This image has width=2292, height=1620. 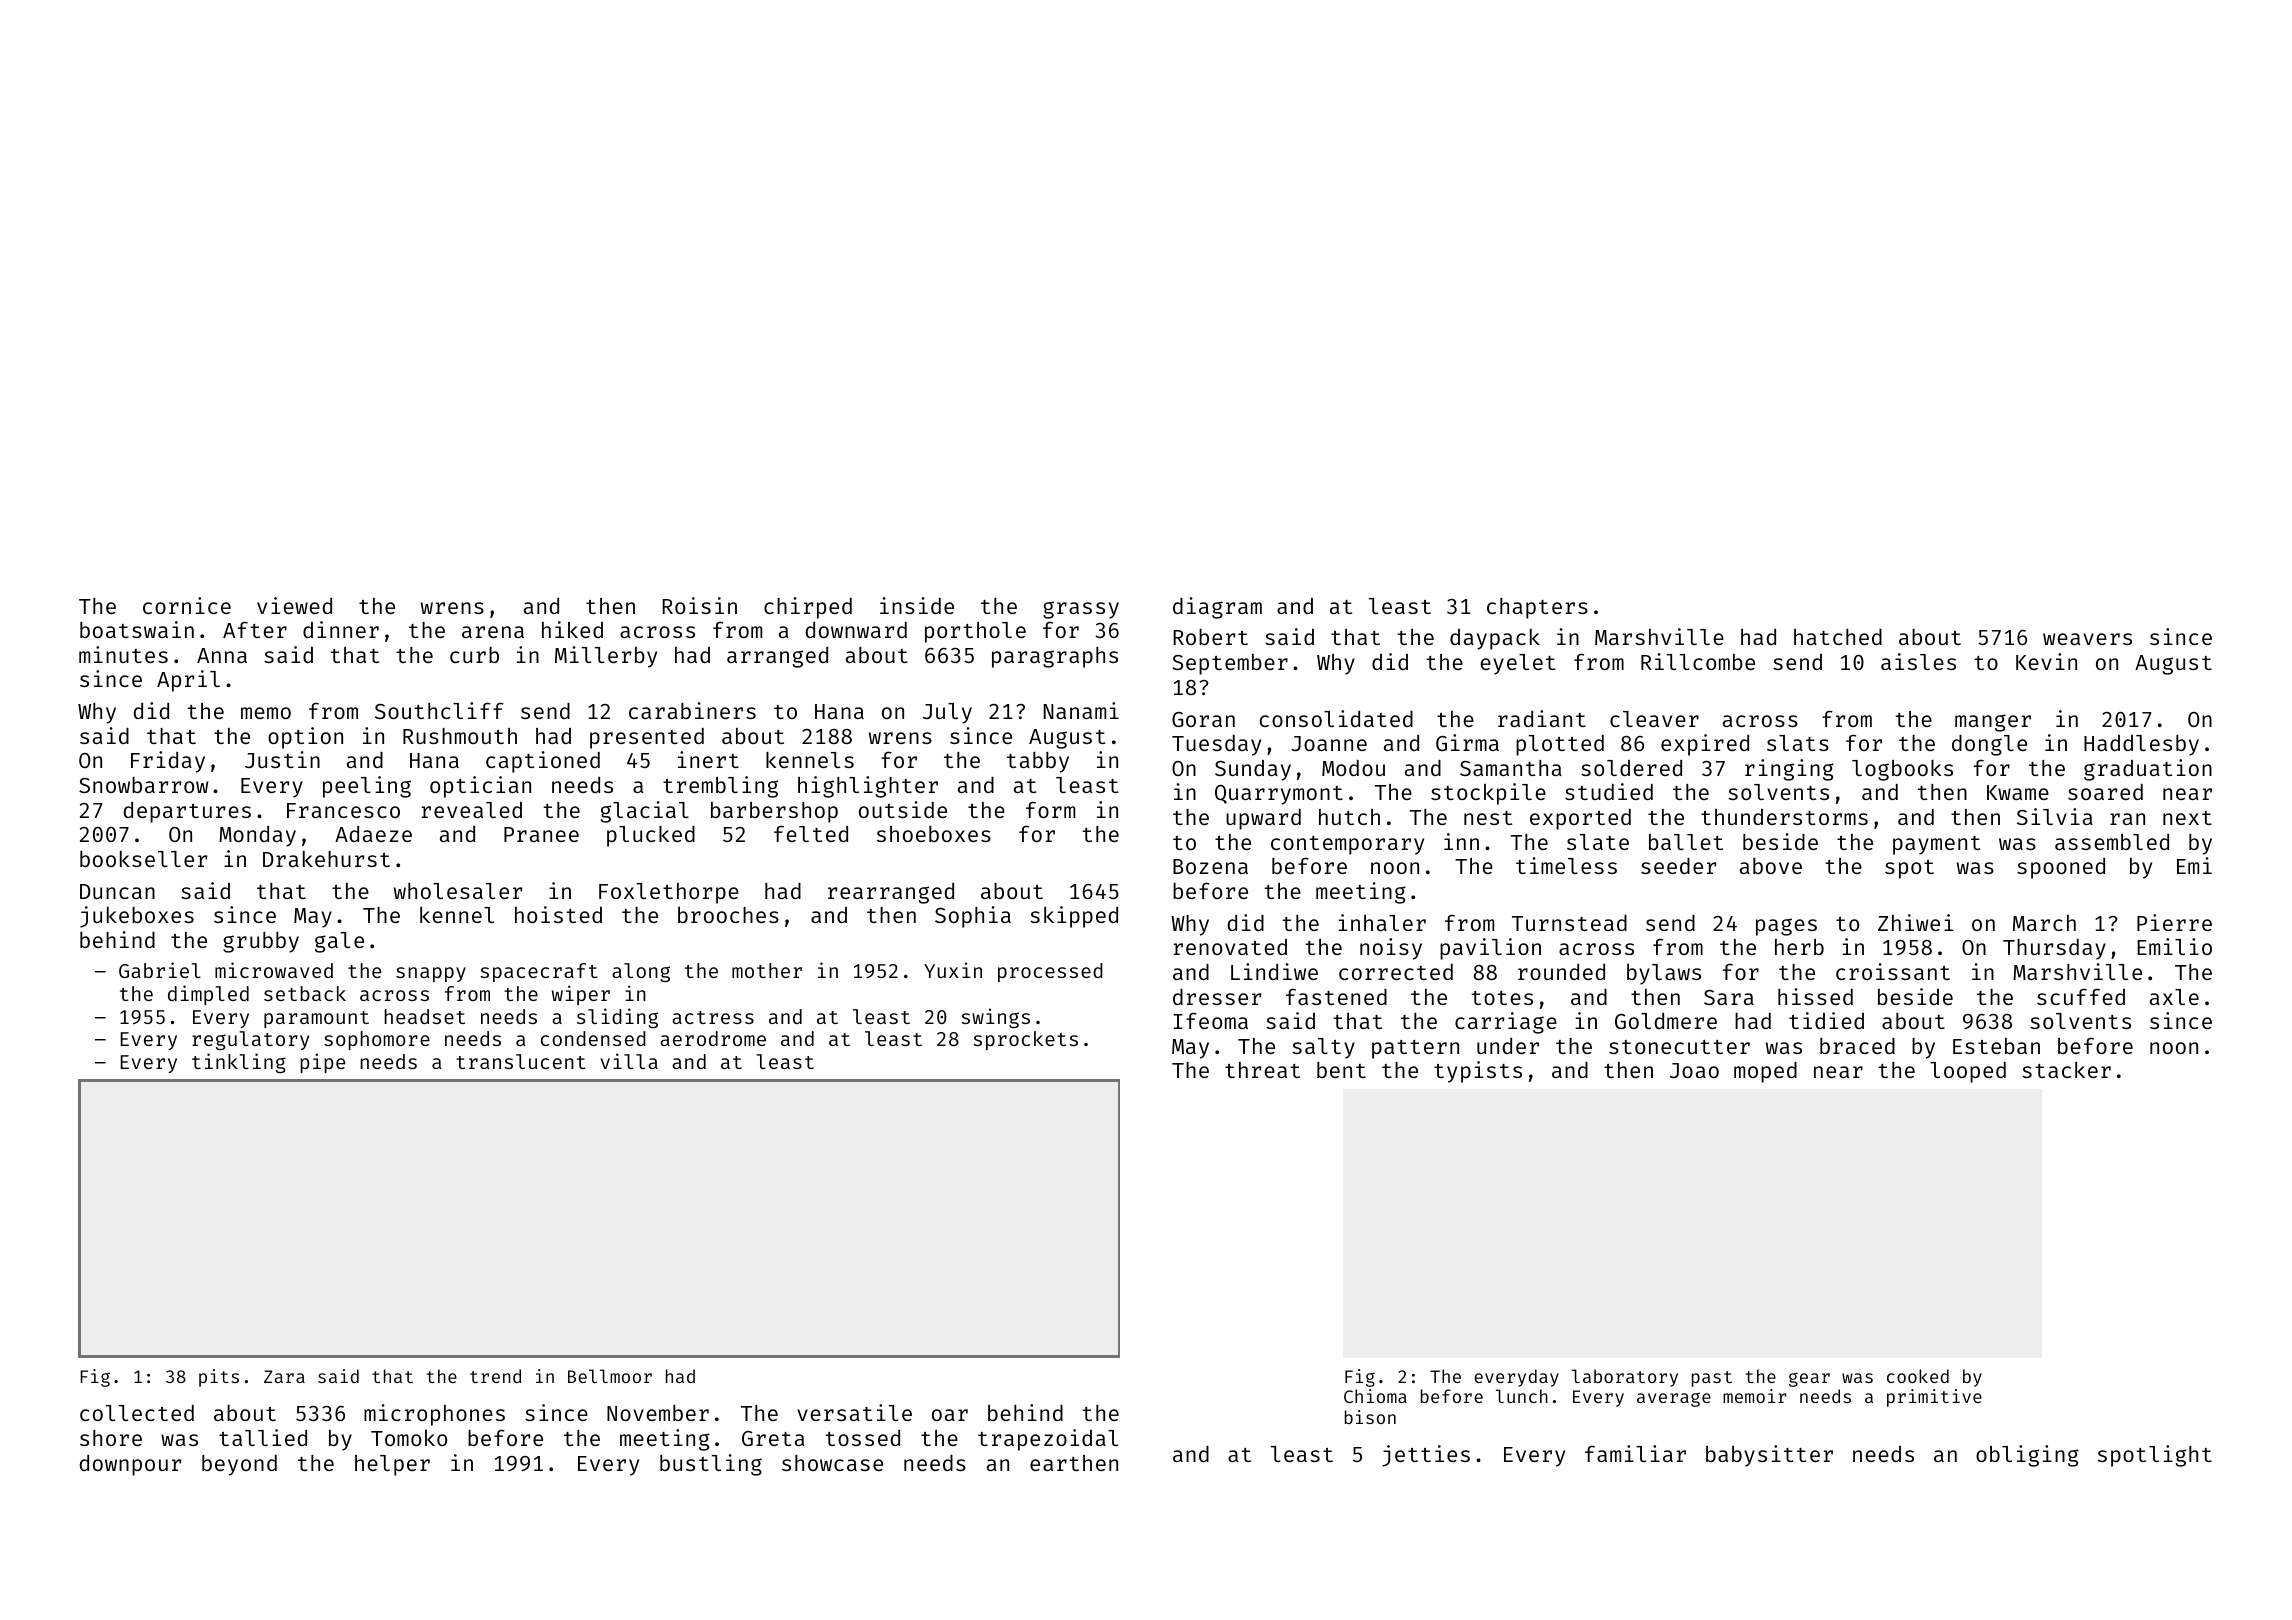 I want to click on Yuxin, so click(x=953, y=970).
